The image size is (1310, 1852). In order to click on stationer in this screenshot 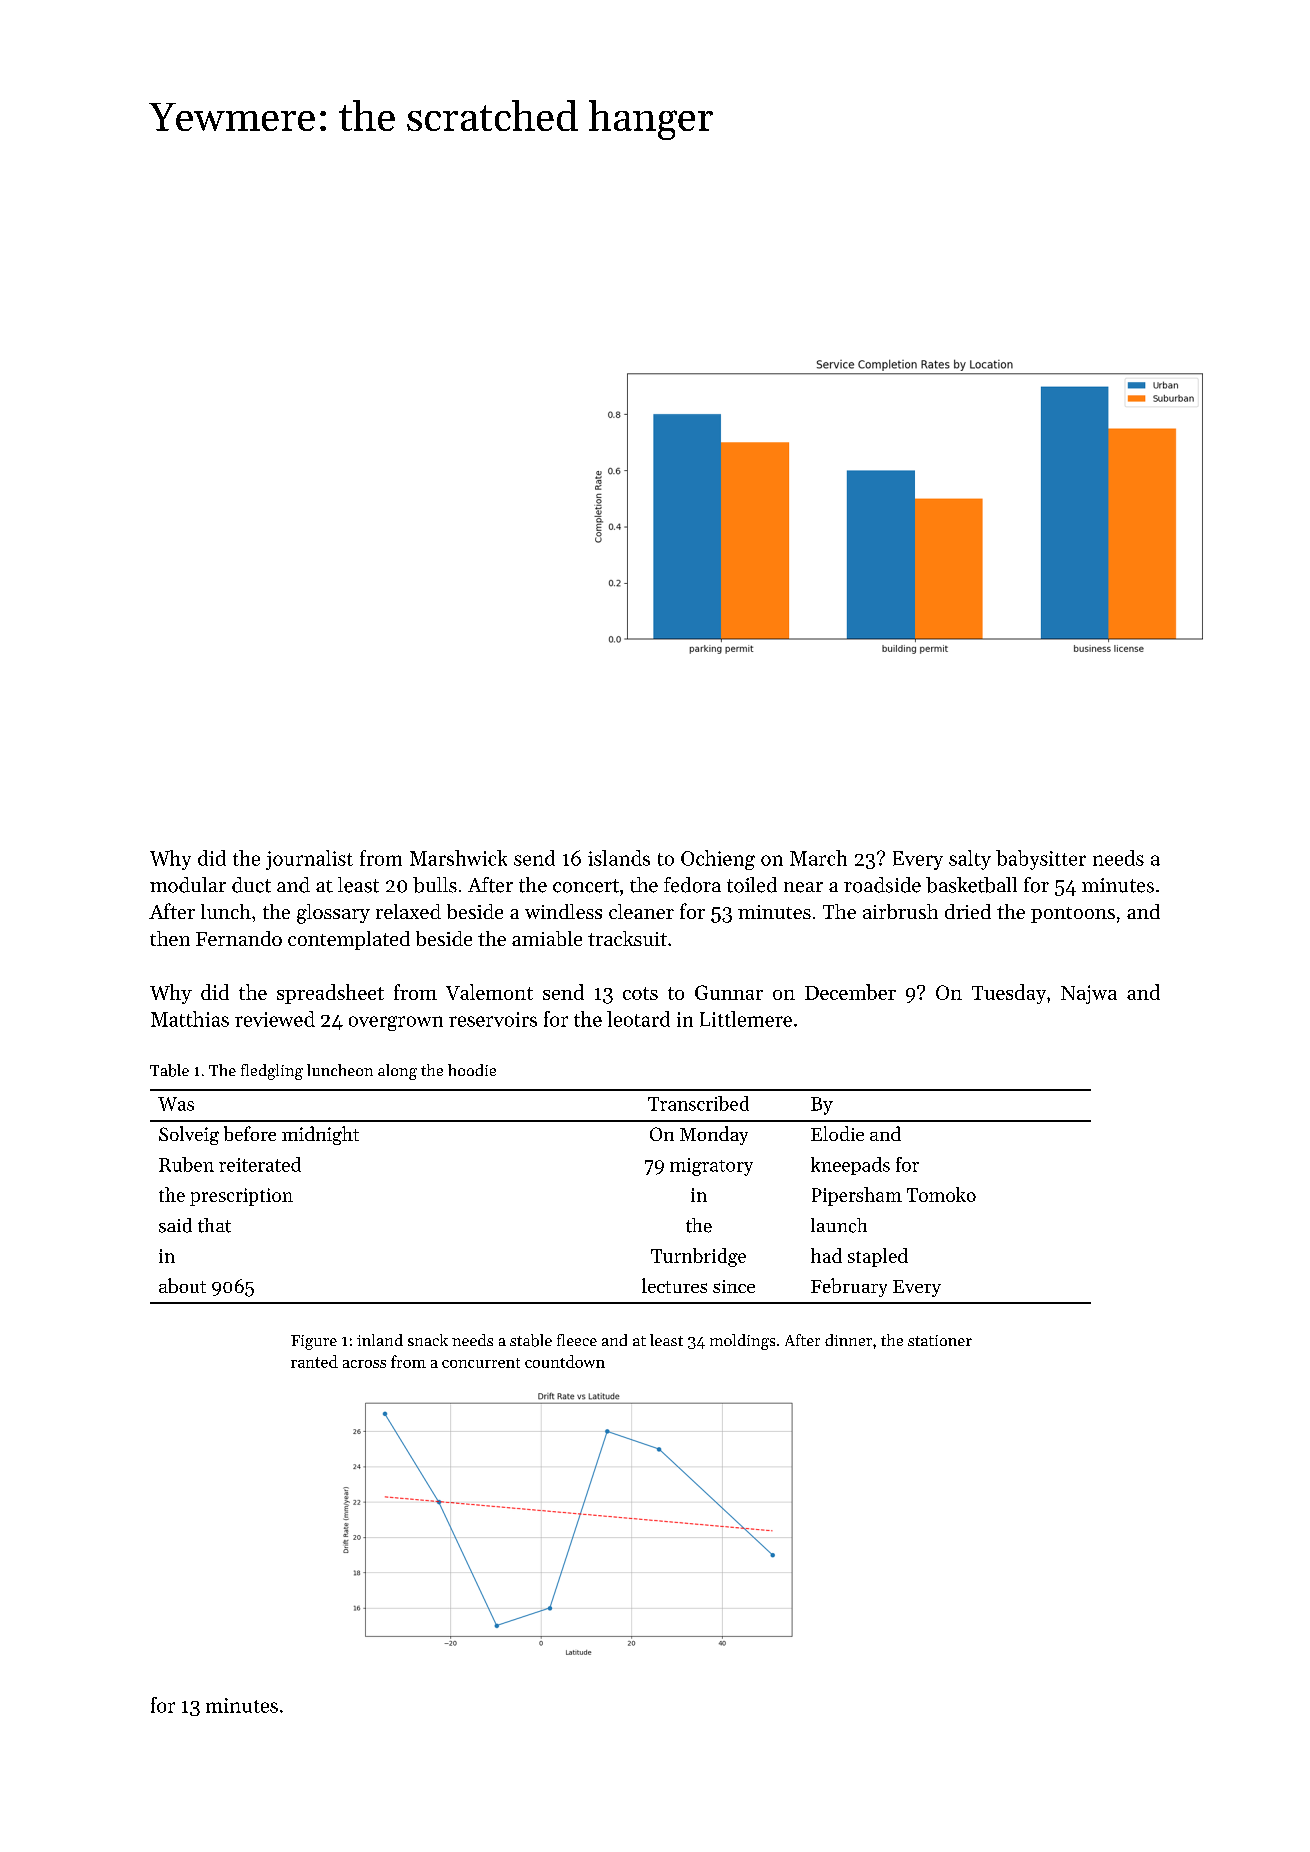, I will do `click(940, 1340)`.
